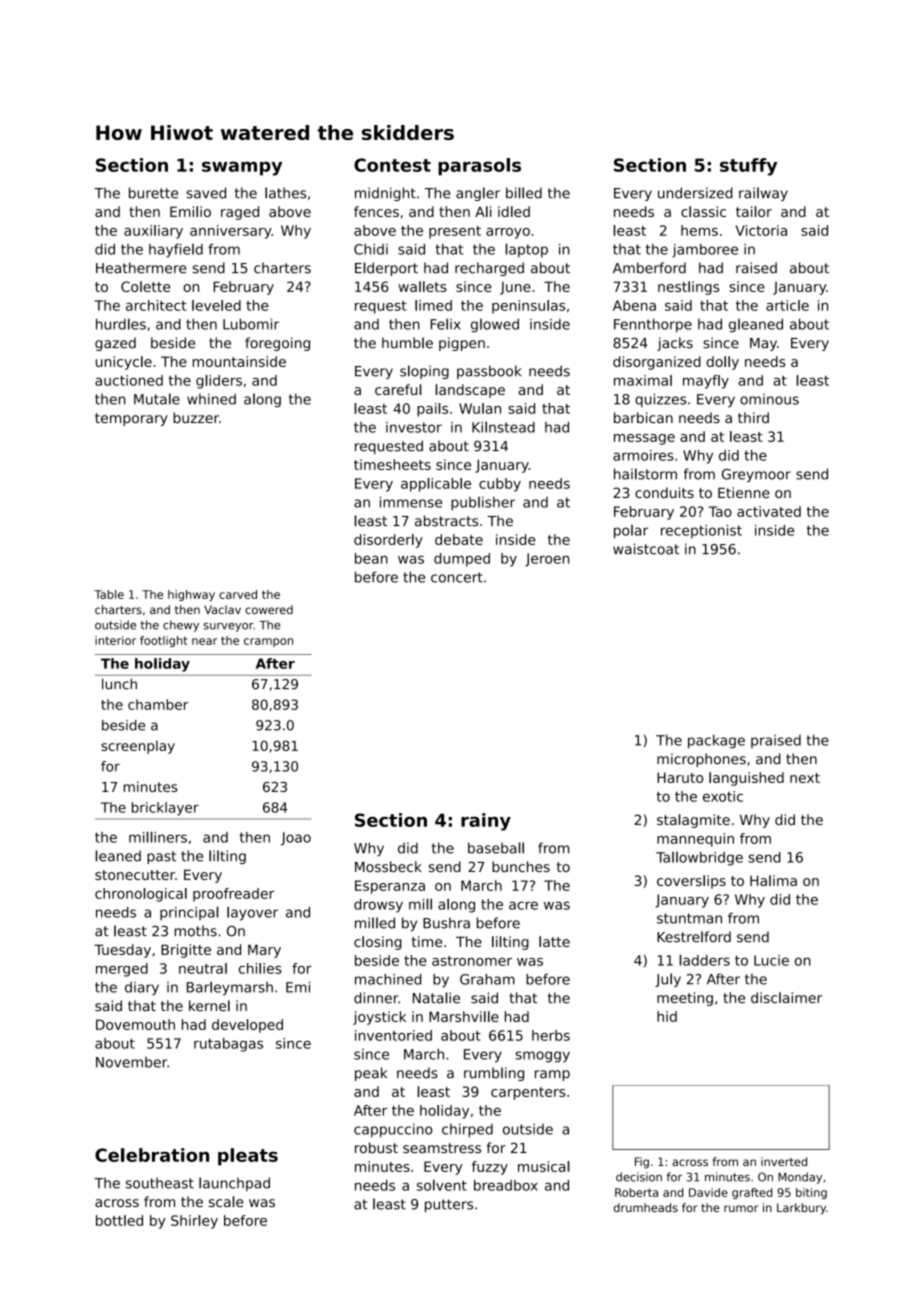  What do you see at coordinates (506, 1185) in the page?
I see `breadbox` at bounding box center [506, 1185].
